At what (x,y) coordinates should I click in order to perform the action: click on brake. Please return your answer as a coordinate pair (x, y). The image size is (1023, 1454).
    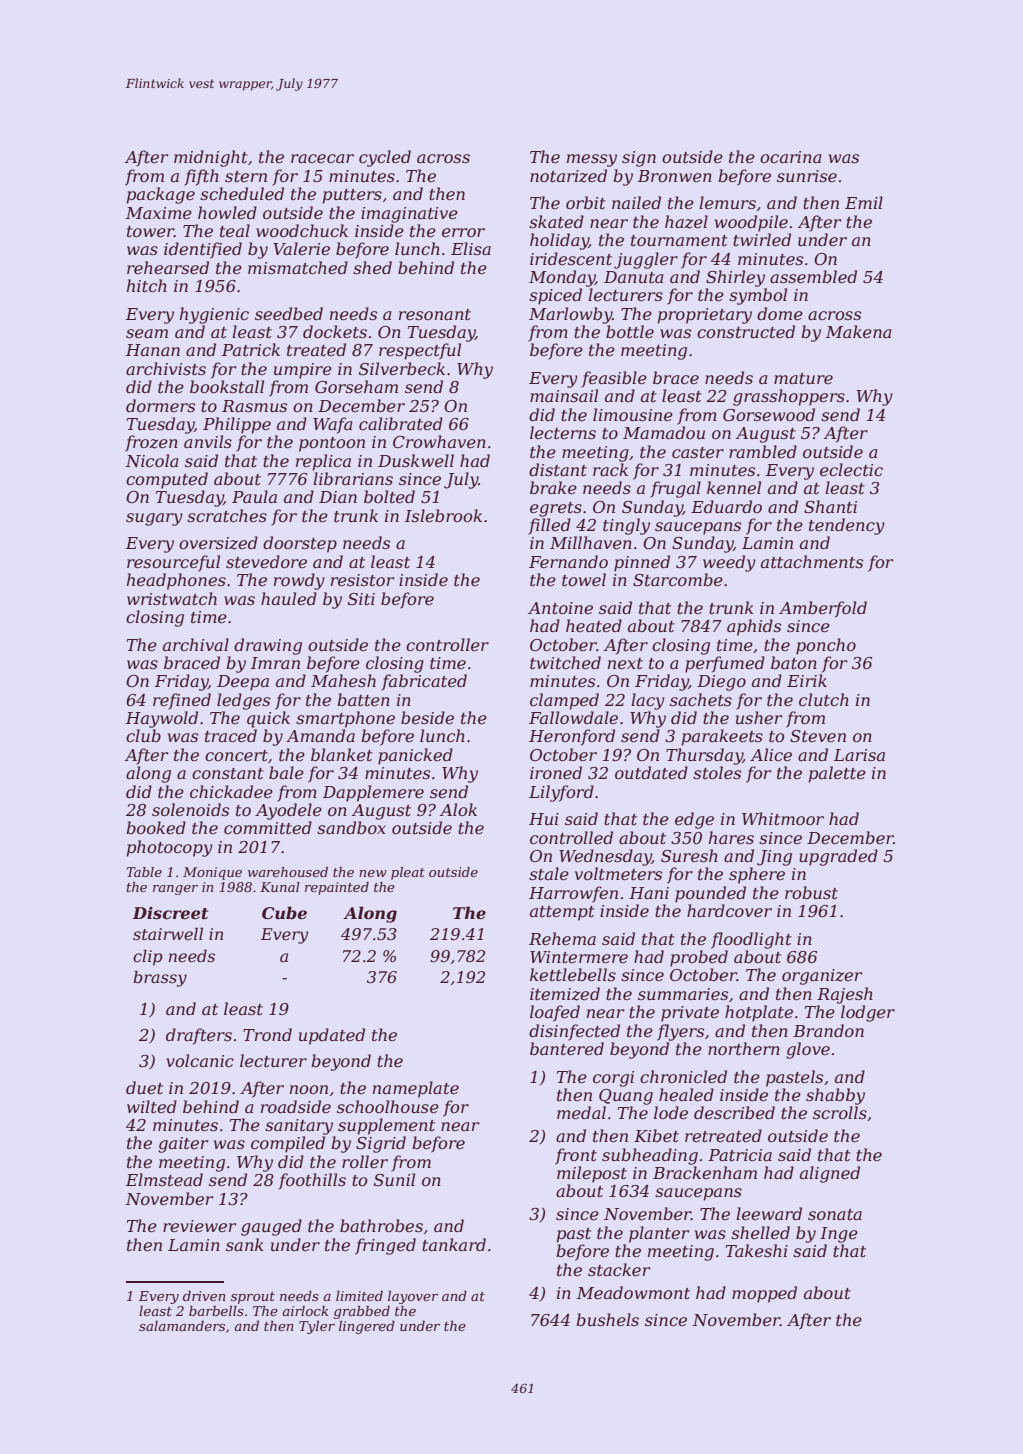
    Looking at the image, I should click on (553, 487).
